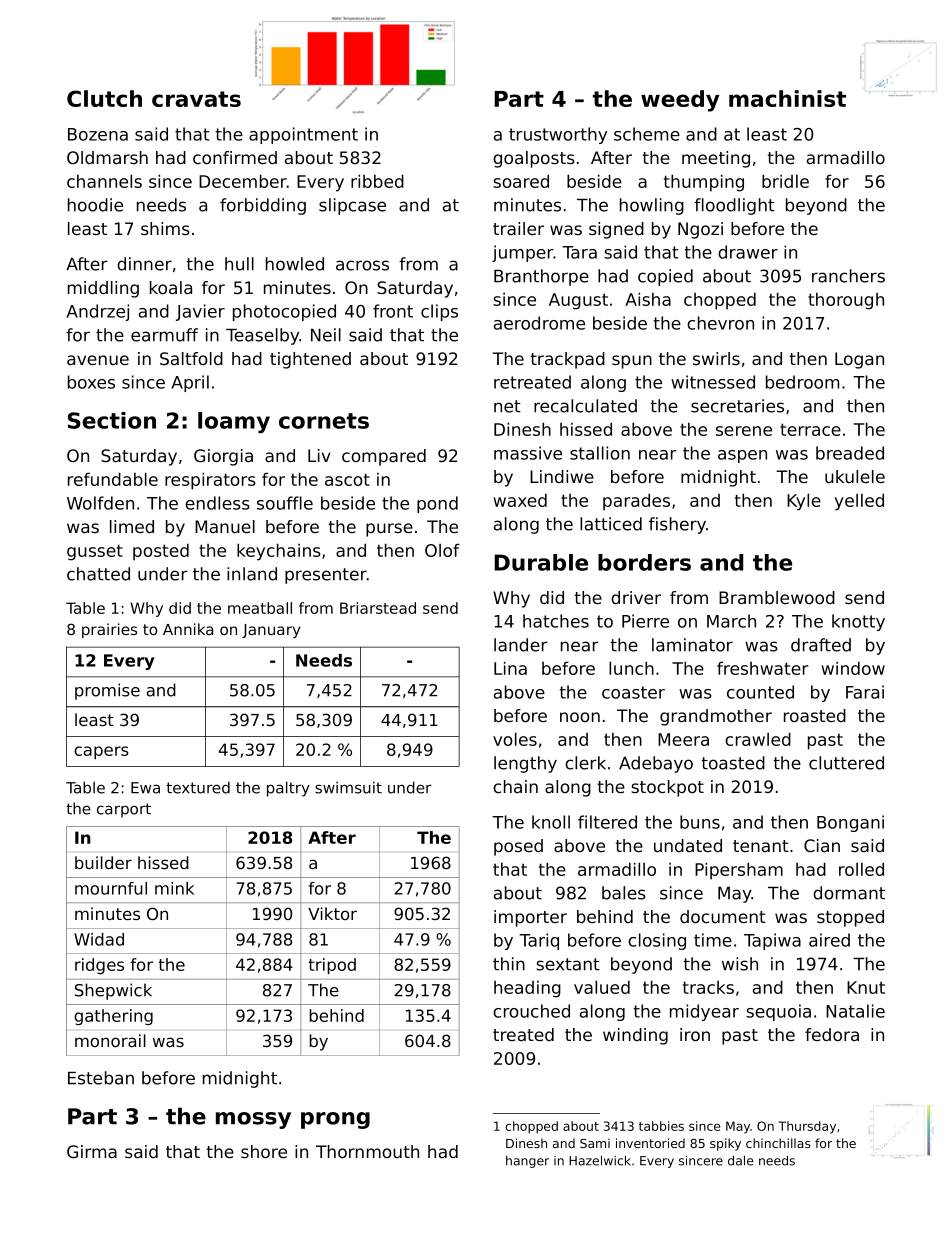 This document has width=952, height=1233. Describe the element at coordinates (515, 739) in the document. I see `voles` at that location.
